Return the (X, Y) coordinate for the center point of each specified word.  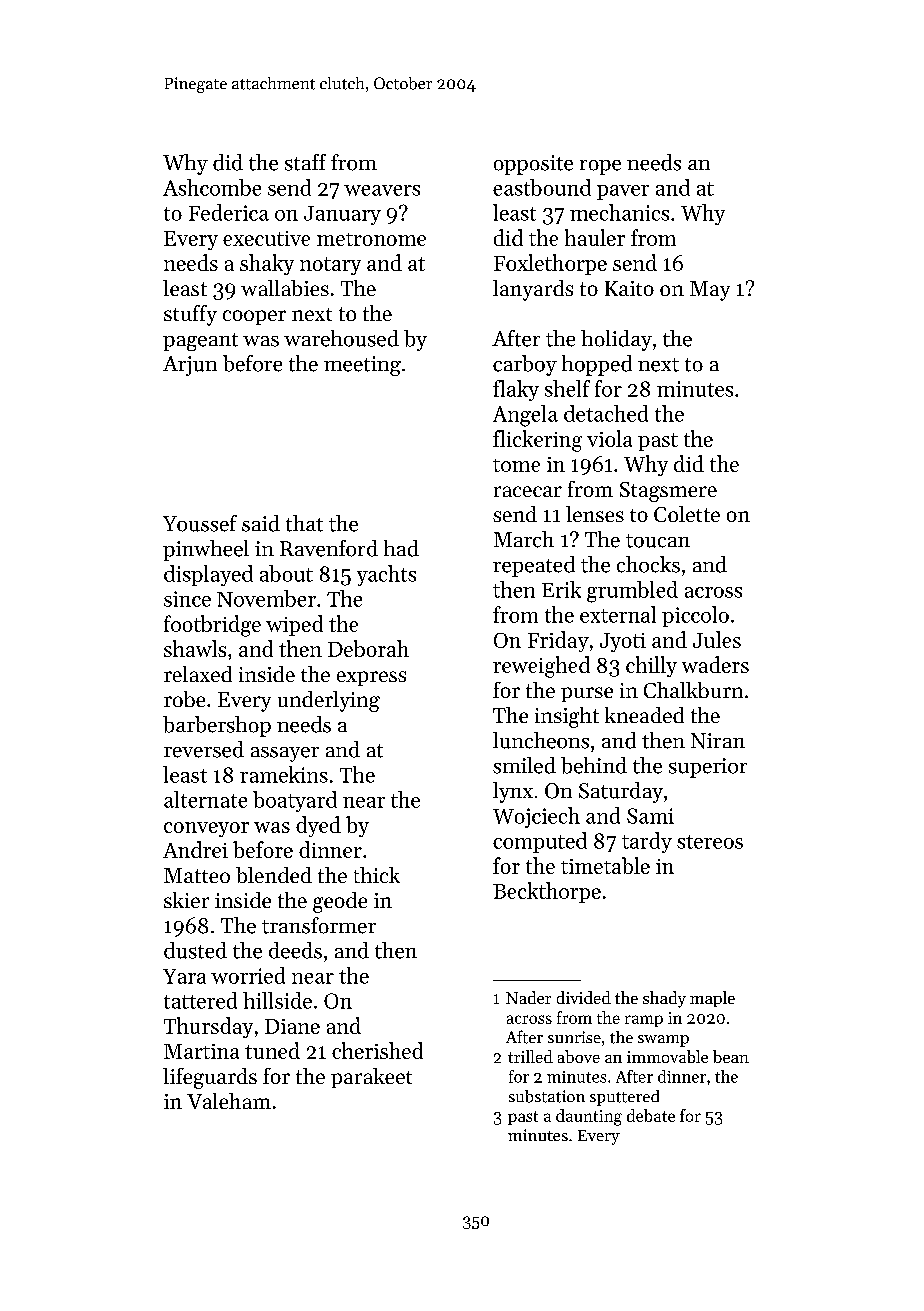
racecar (528, 491)
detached (606, 413)
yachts (386, 575)
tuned (272, 1050)
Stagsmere (668, 492)
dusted (195, 950)
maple (712, 999)
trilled (530, 1056)
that (304, 523)
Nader (528, 997)
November (266, 598)
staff (305, 162)
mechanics (619, 212)
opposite (533, 165)
